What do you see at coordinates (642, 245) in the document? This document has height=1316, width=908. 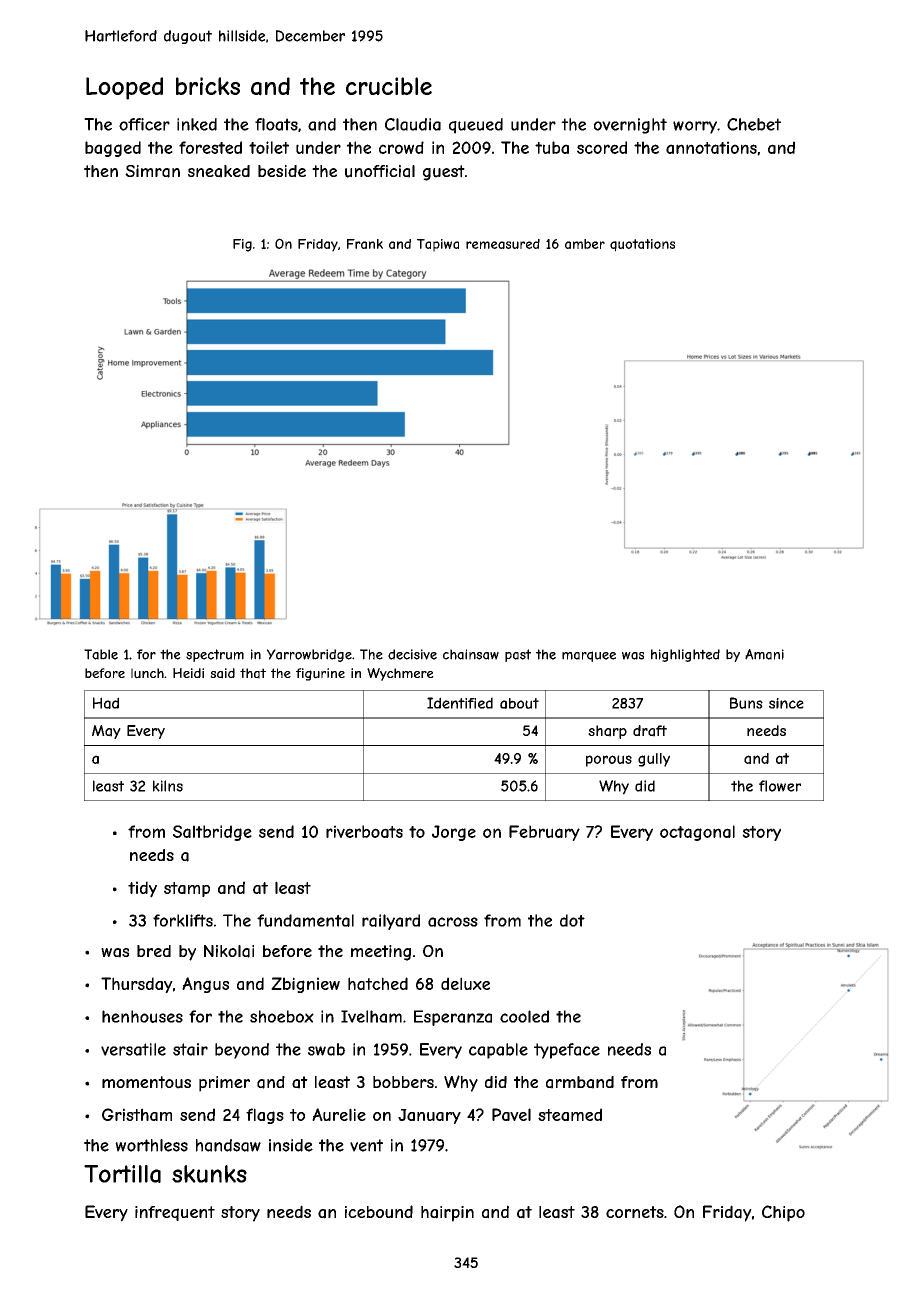 I see `quotations` at bounding box center [642, 245].
